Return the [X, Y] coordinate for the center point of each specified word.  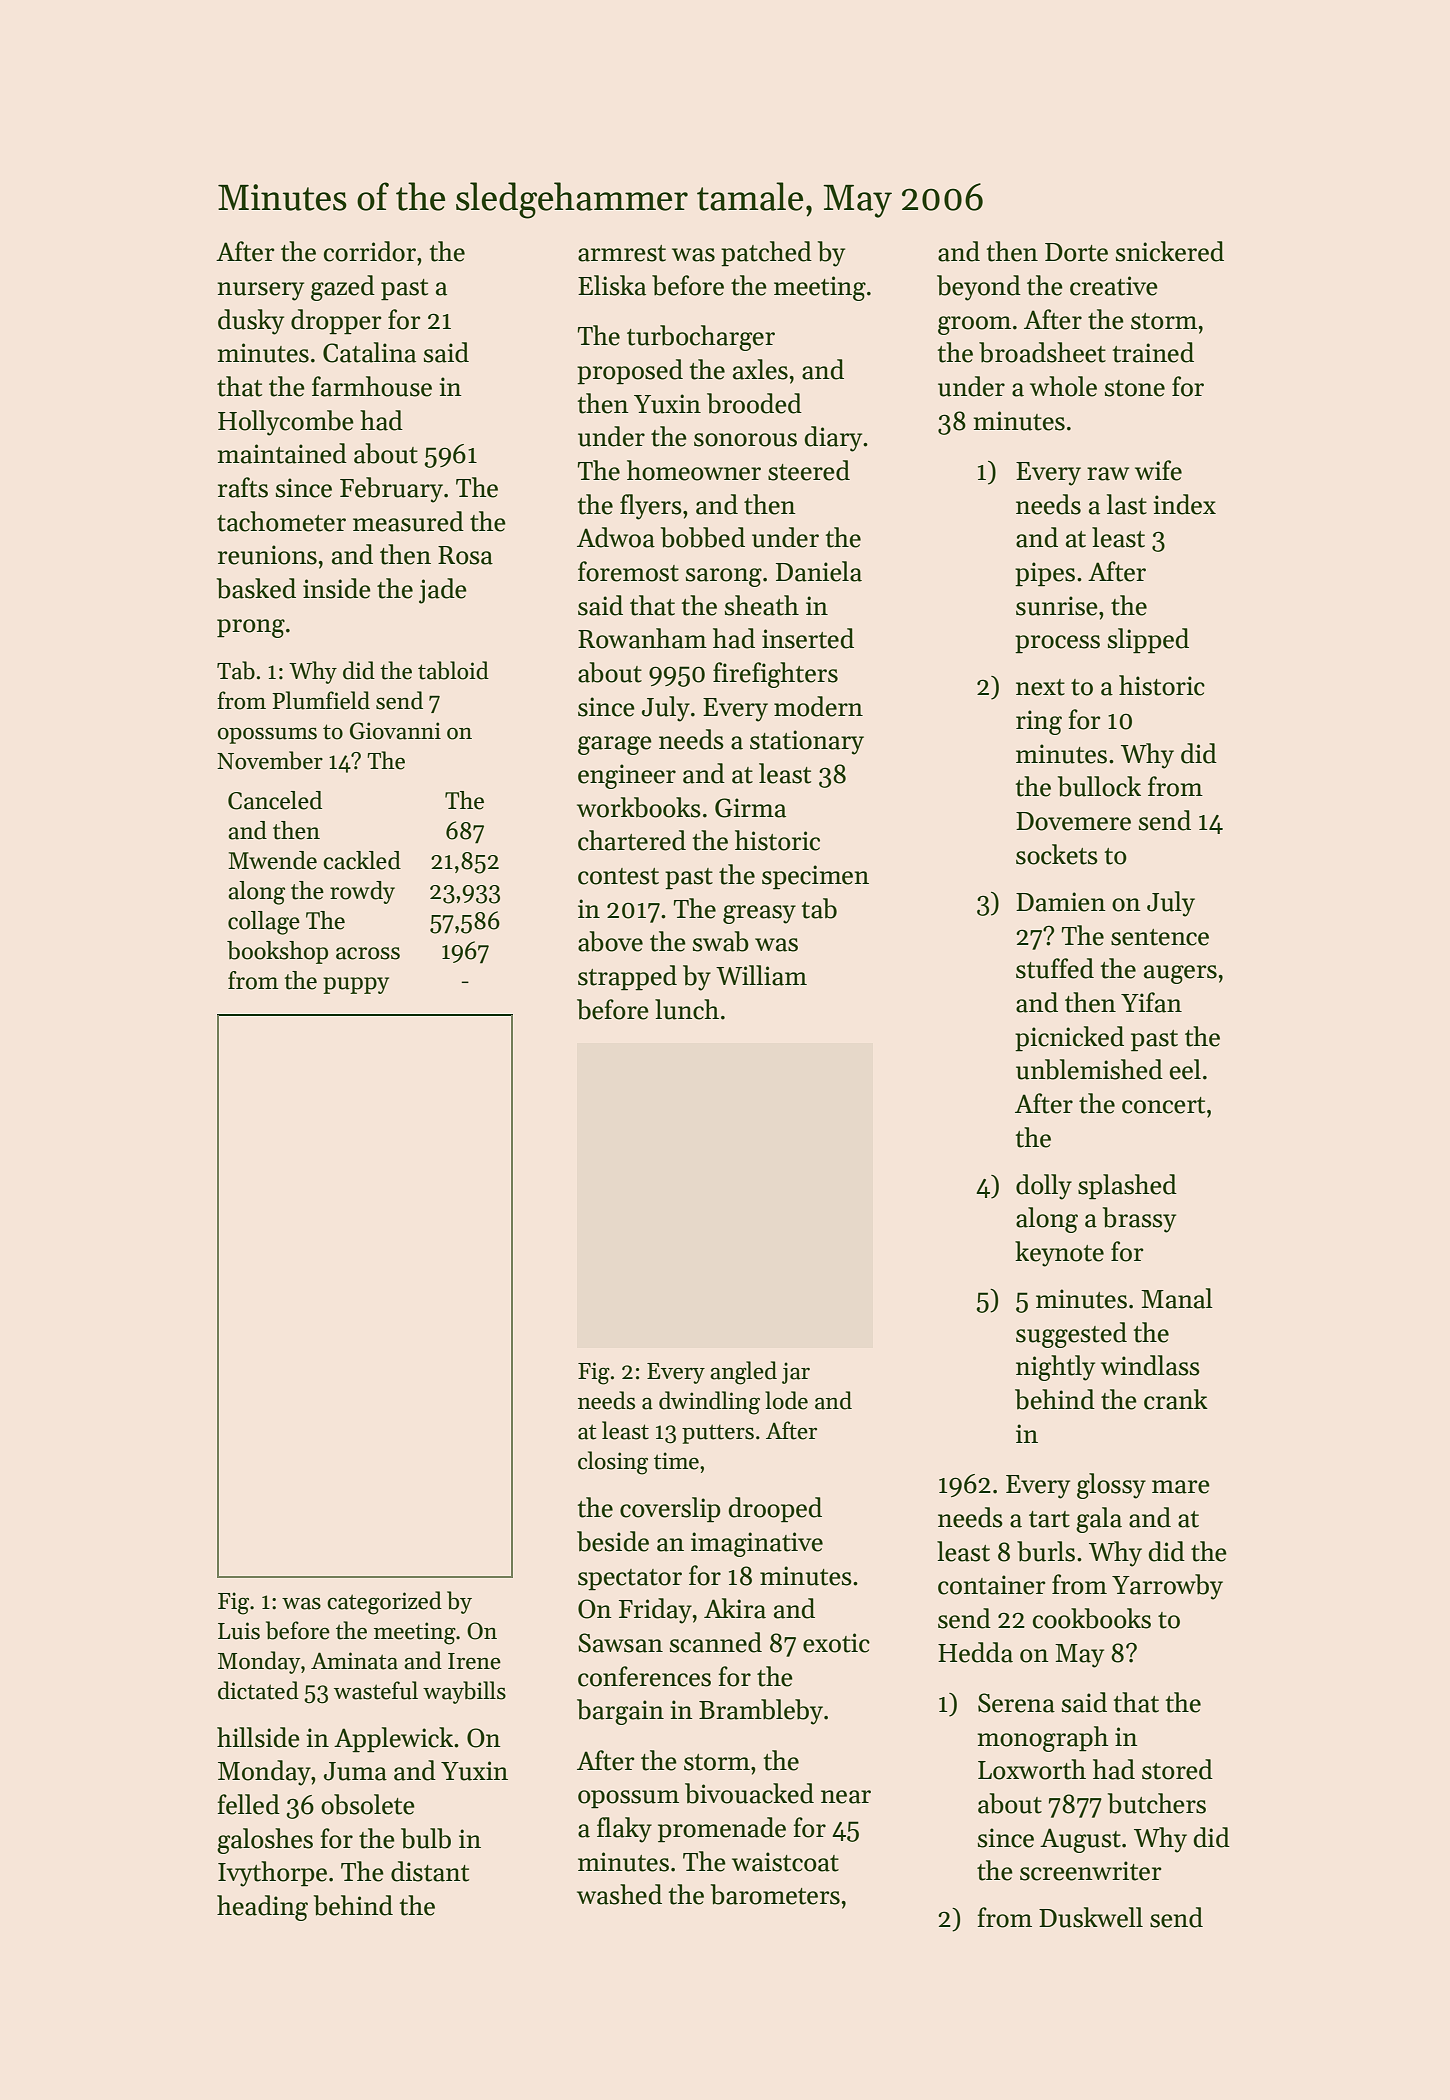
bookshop [277, 952]
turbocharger [701, 338]
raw [1108, 474]
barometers [775, 1894]
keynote [1059, 1254]
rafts [243, 487]
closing [613, 1463]
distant [430, 1871]
